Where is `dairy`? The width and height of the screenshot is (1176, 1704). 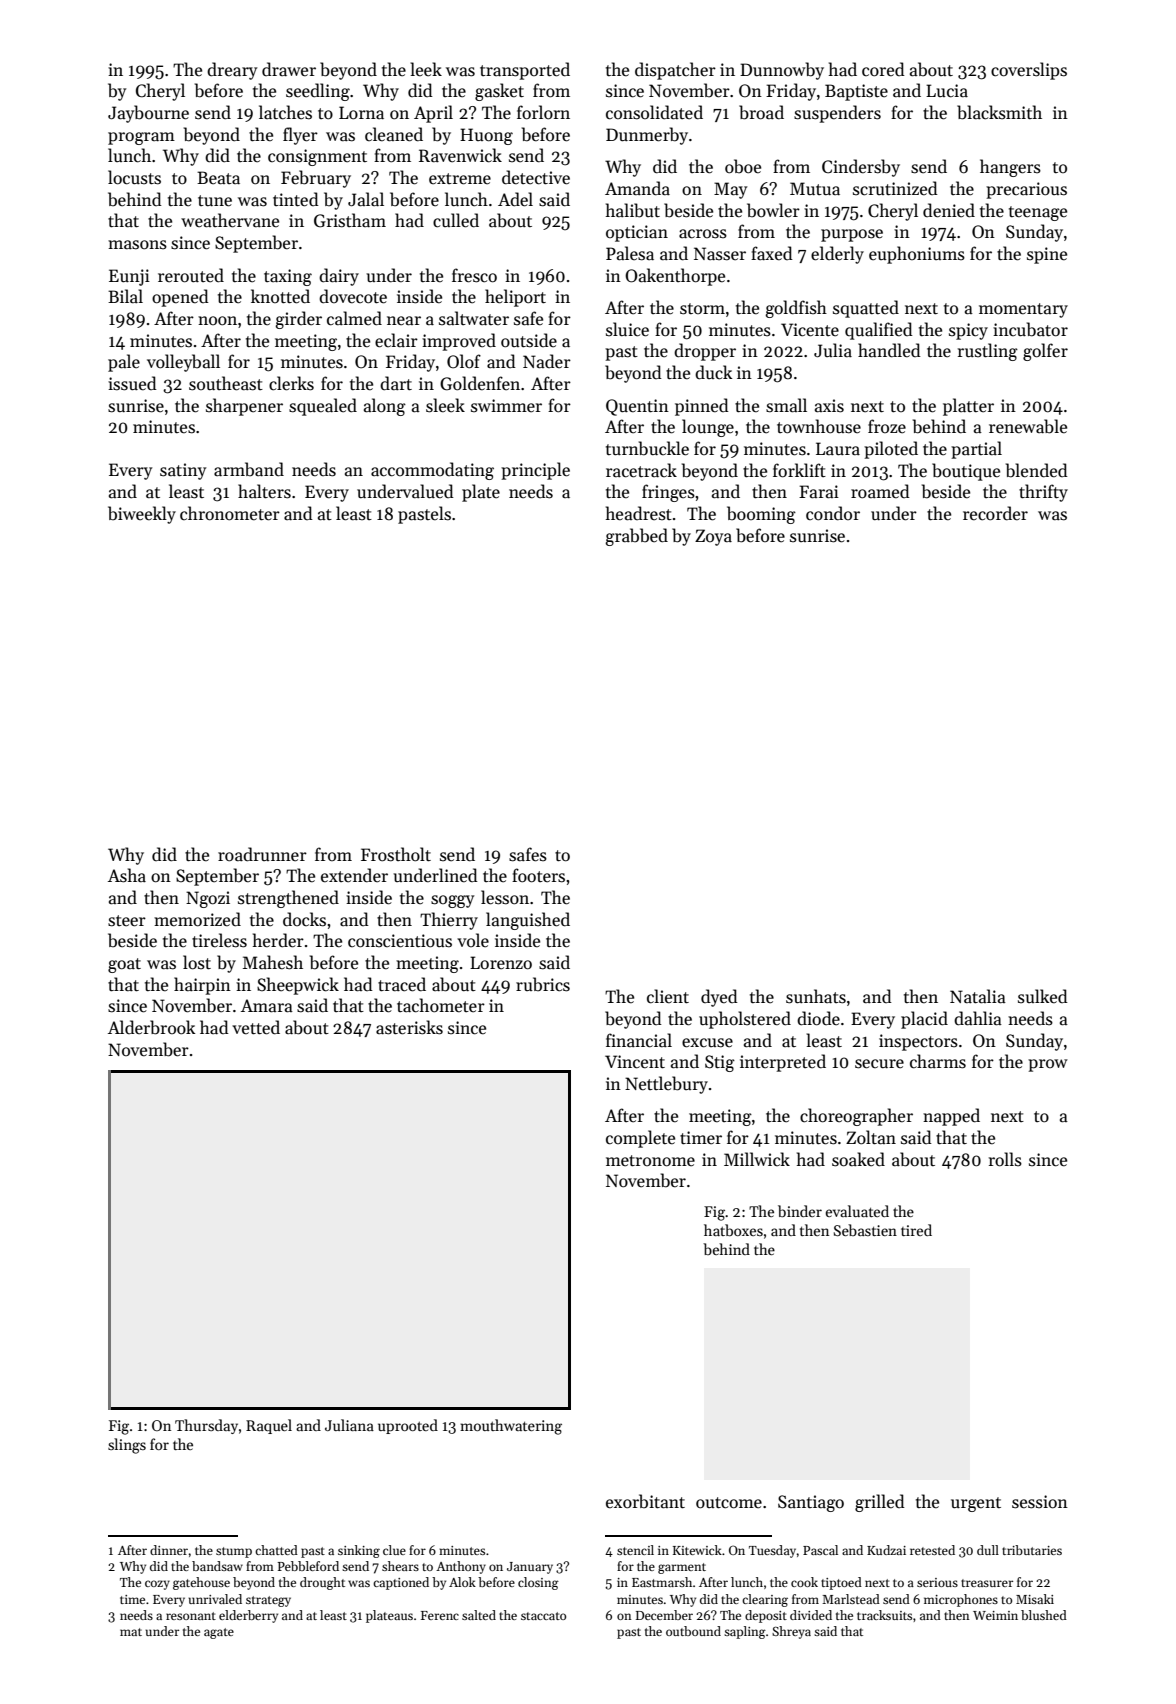
dairy is located at coordinates (339, 277).
